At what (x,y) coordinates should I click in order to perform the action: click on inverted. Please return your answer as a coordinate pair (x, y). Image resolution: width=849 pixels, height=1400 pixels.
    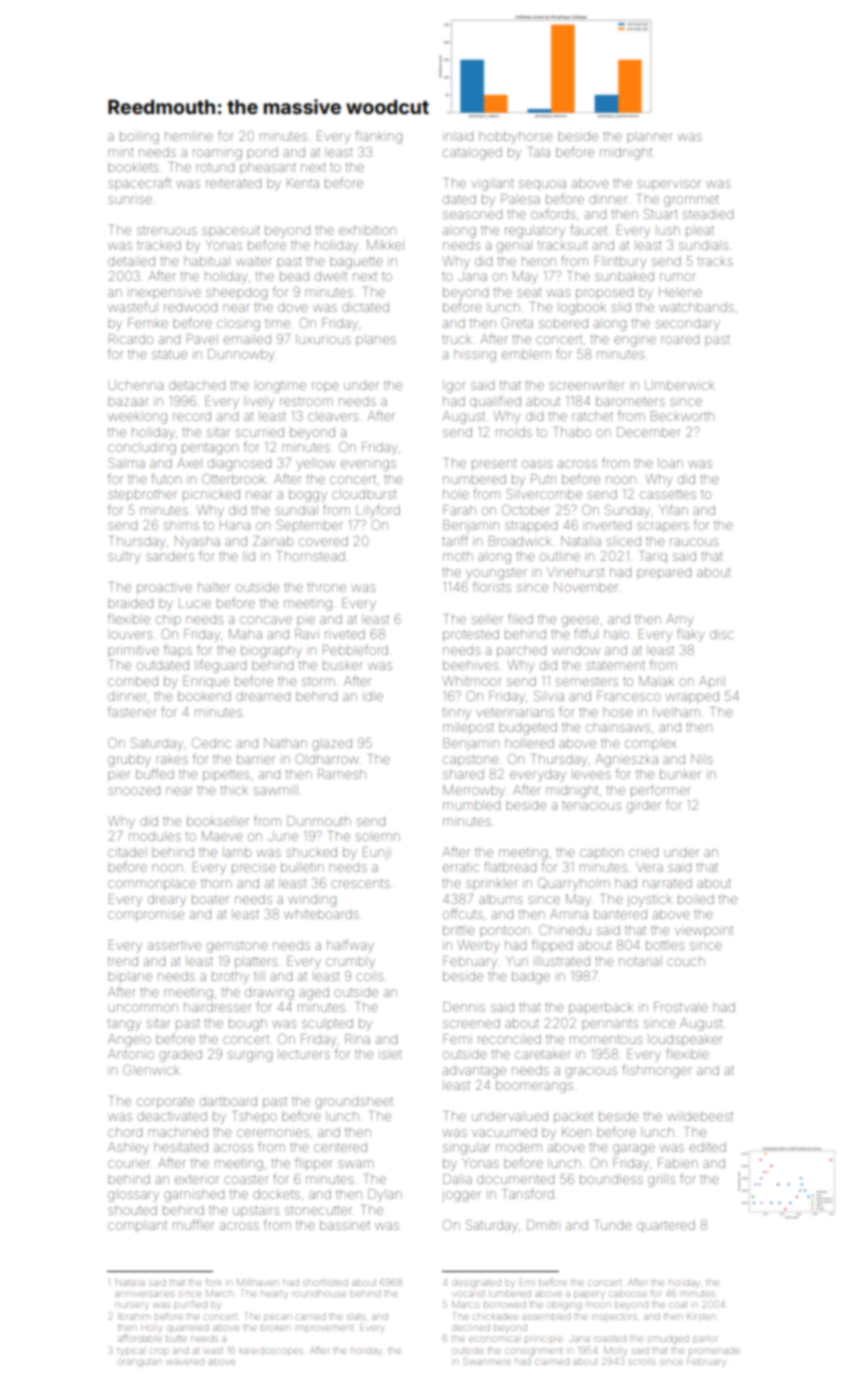
    Looking at the image, I should click on (608, 525).
